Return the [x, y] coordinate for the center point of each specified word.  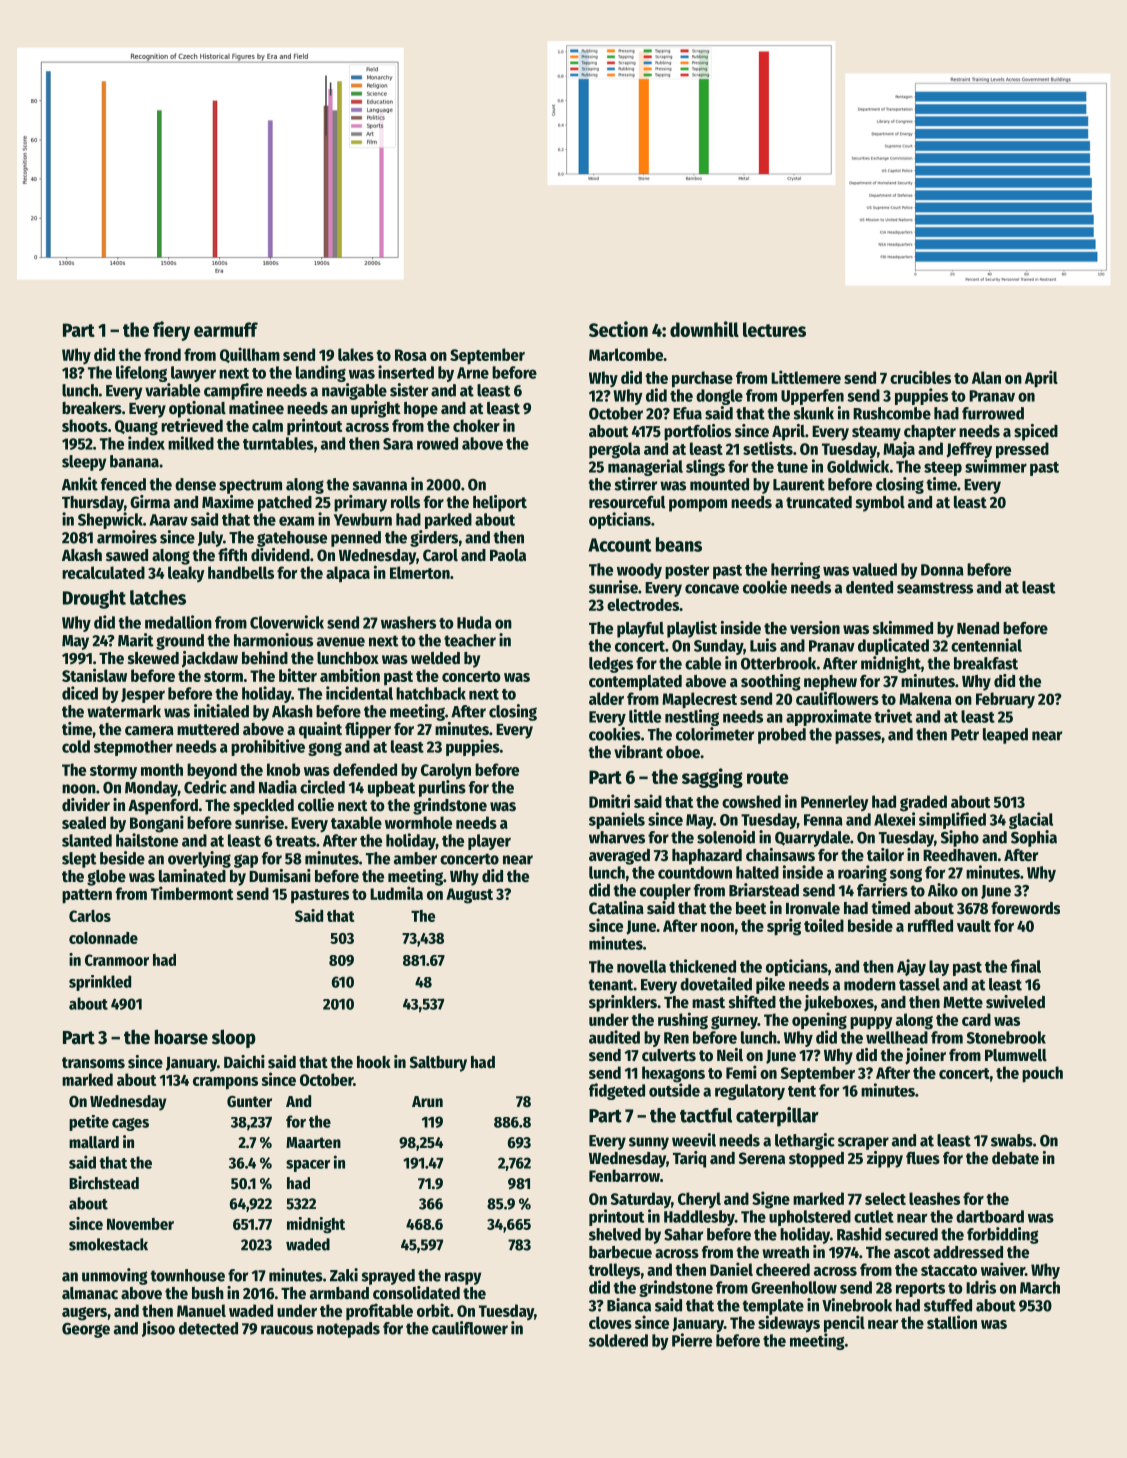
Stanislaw [94, 675]
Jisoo [158, 1329]
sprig [784, 927]
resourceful [627, 502]
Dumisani [280, 876]
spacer [308, 1166]
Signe [771, 1200]
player [489, 842]
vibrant [638, 752]
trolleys [614, 1271]
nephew [830, 683]
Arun [427, 1101]
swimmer [996, 466]
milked [191, 443]
